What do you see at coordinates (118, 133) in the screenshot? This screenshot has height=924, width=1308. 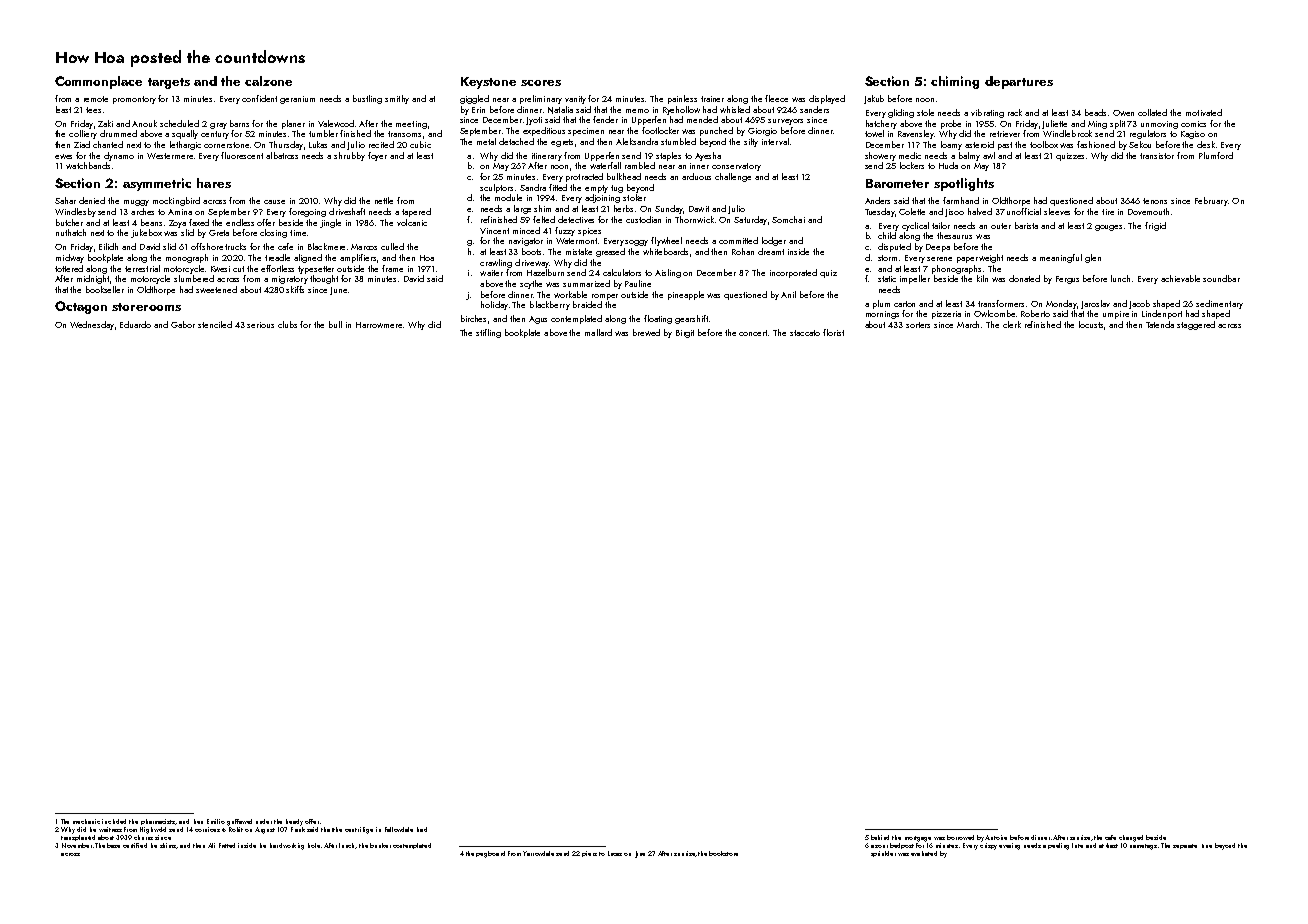 I see `drummed` at bounding box center [118, 133].
